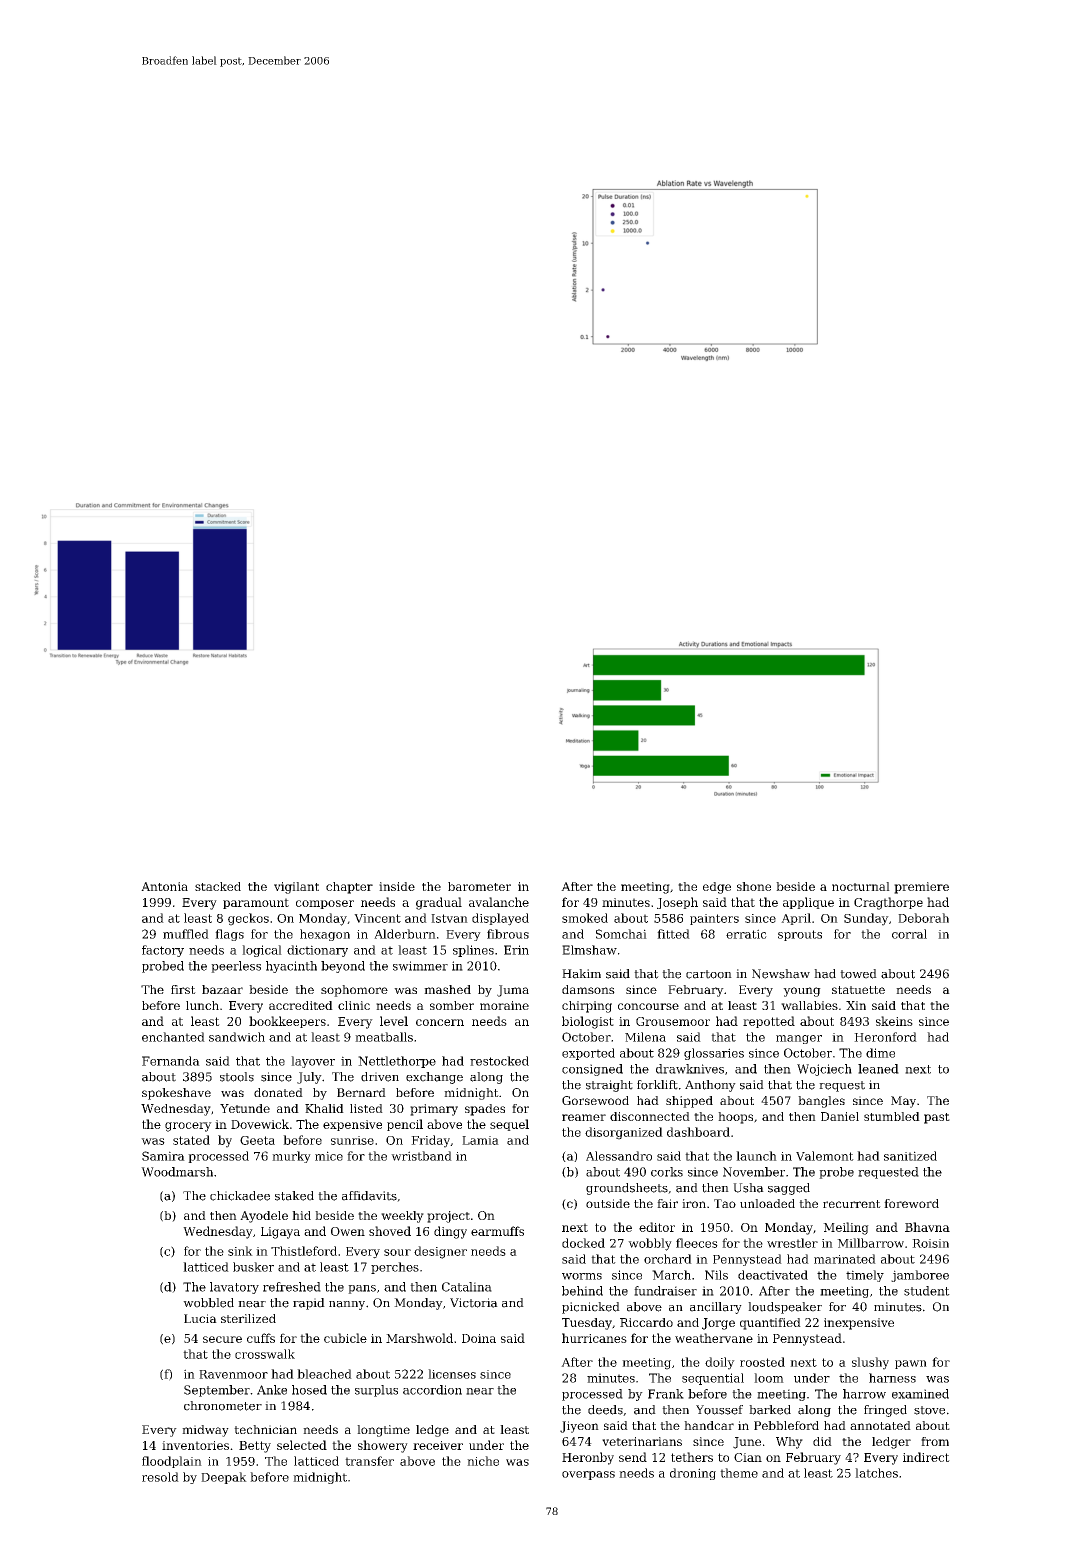  I want to click on pawn, so click(911, 1364).
